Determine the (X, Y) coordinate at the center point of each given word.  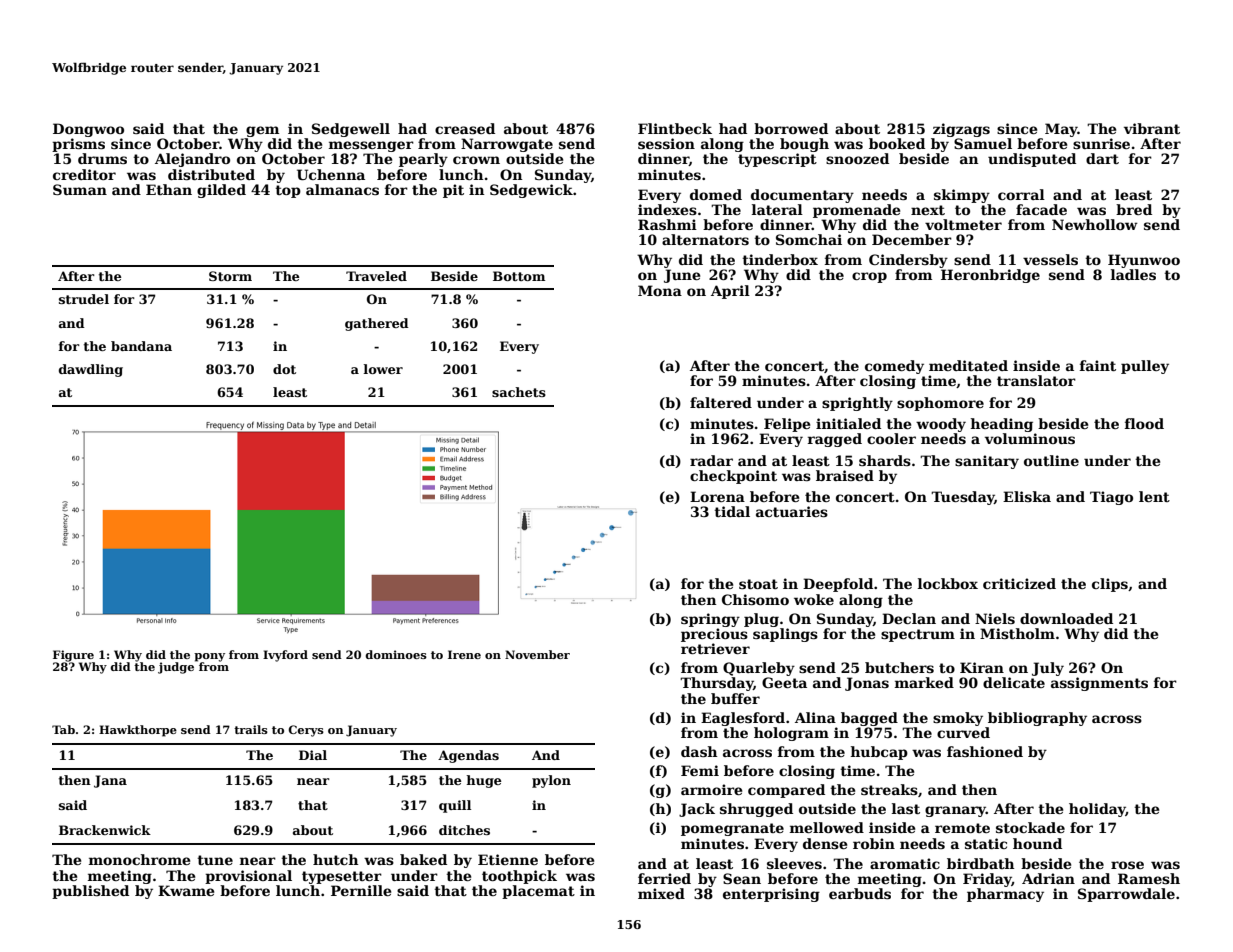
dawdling (91, 370)
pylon (551, 781)
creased (465, 128)
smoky (958, 719)
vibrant (1152, 128)
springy (710, 620)
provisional (248, 877)
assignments (1099, 684)
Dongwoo (88, 130)
